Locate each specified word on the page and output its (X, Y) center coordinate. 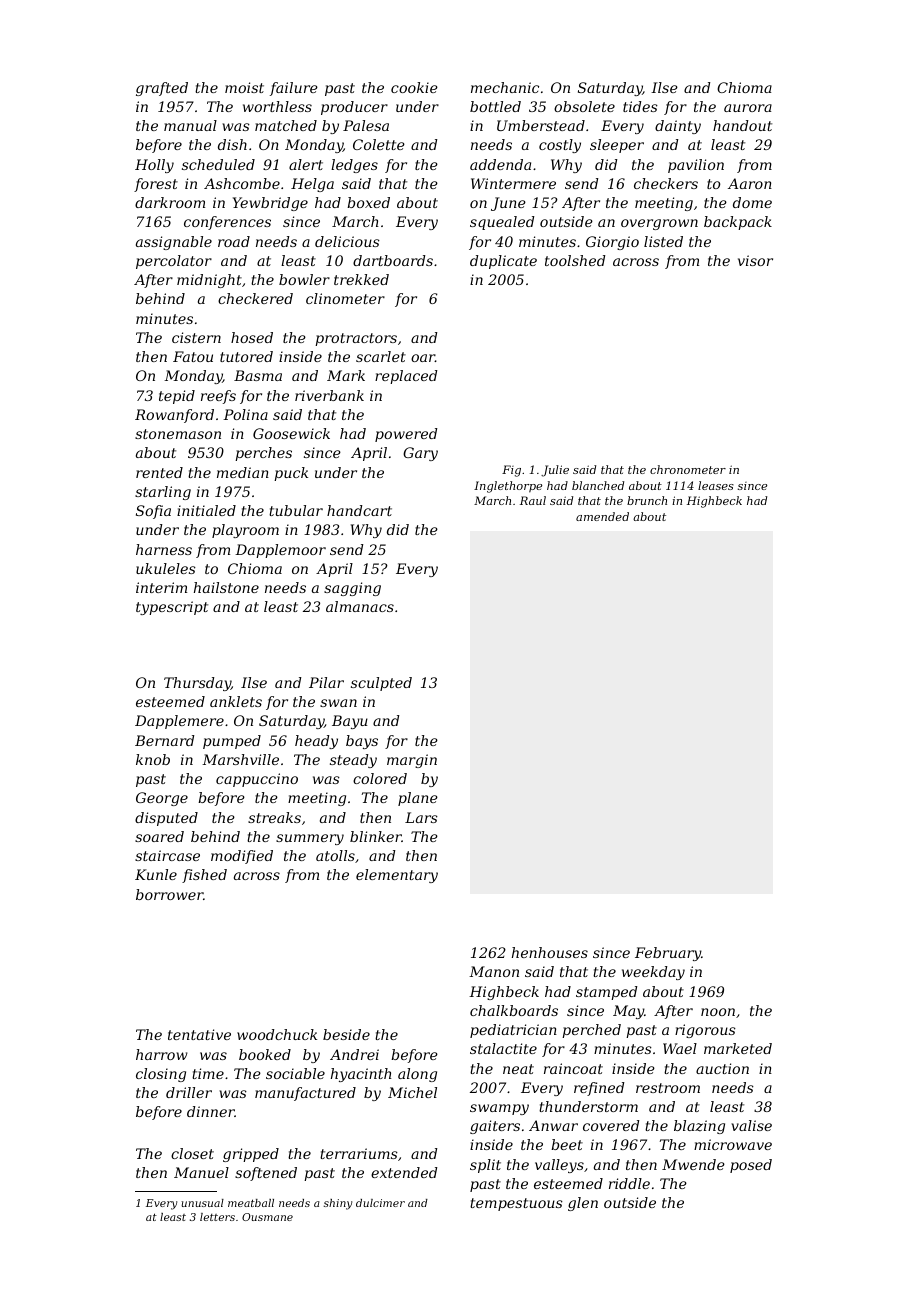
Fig (511, 471)
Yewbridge (270, 204)
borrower (169, 894)
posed (751, 1166)
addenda (500, 164)
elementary (397, 876)
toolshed (575, 260)
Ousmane (267, 1217)
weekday (653, 973)
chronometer (688, 469)
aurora (748, 108)
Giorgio (612, 243)
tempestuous (516, 1204)
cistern (196, 337)
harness (164, 549)
